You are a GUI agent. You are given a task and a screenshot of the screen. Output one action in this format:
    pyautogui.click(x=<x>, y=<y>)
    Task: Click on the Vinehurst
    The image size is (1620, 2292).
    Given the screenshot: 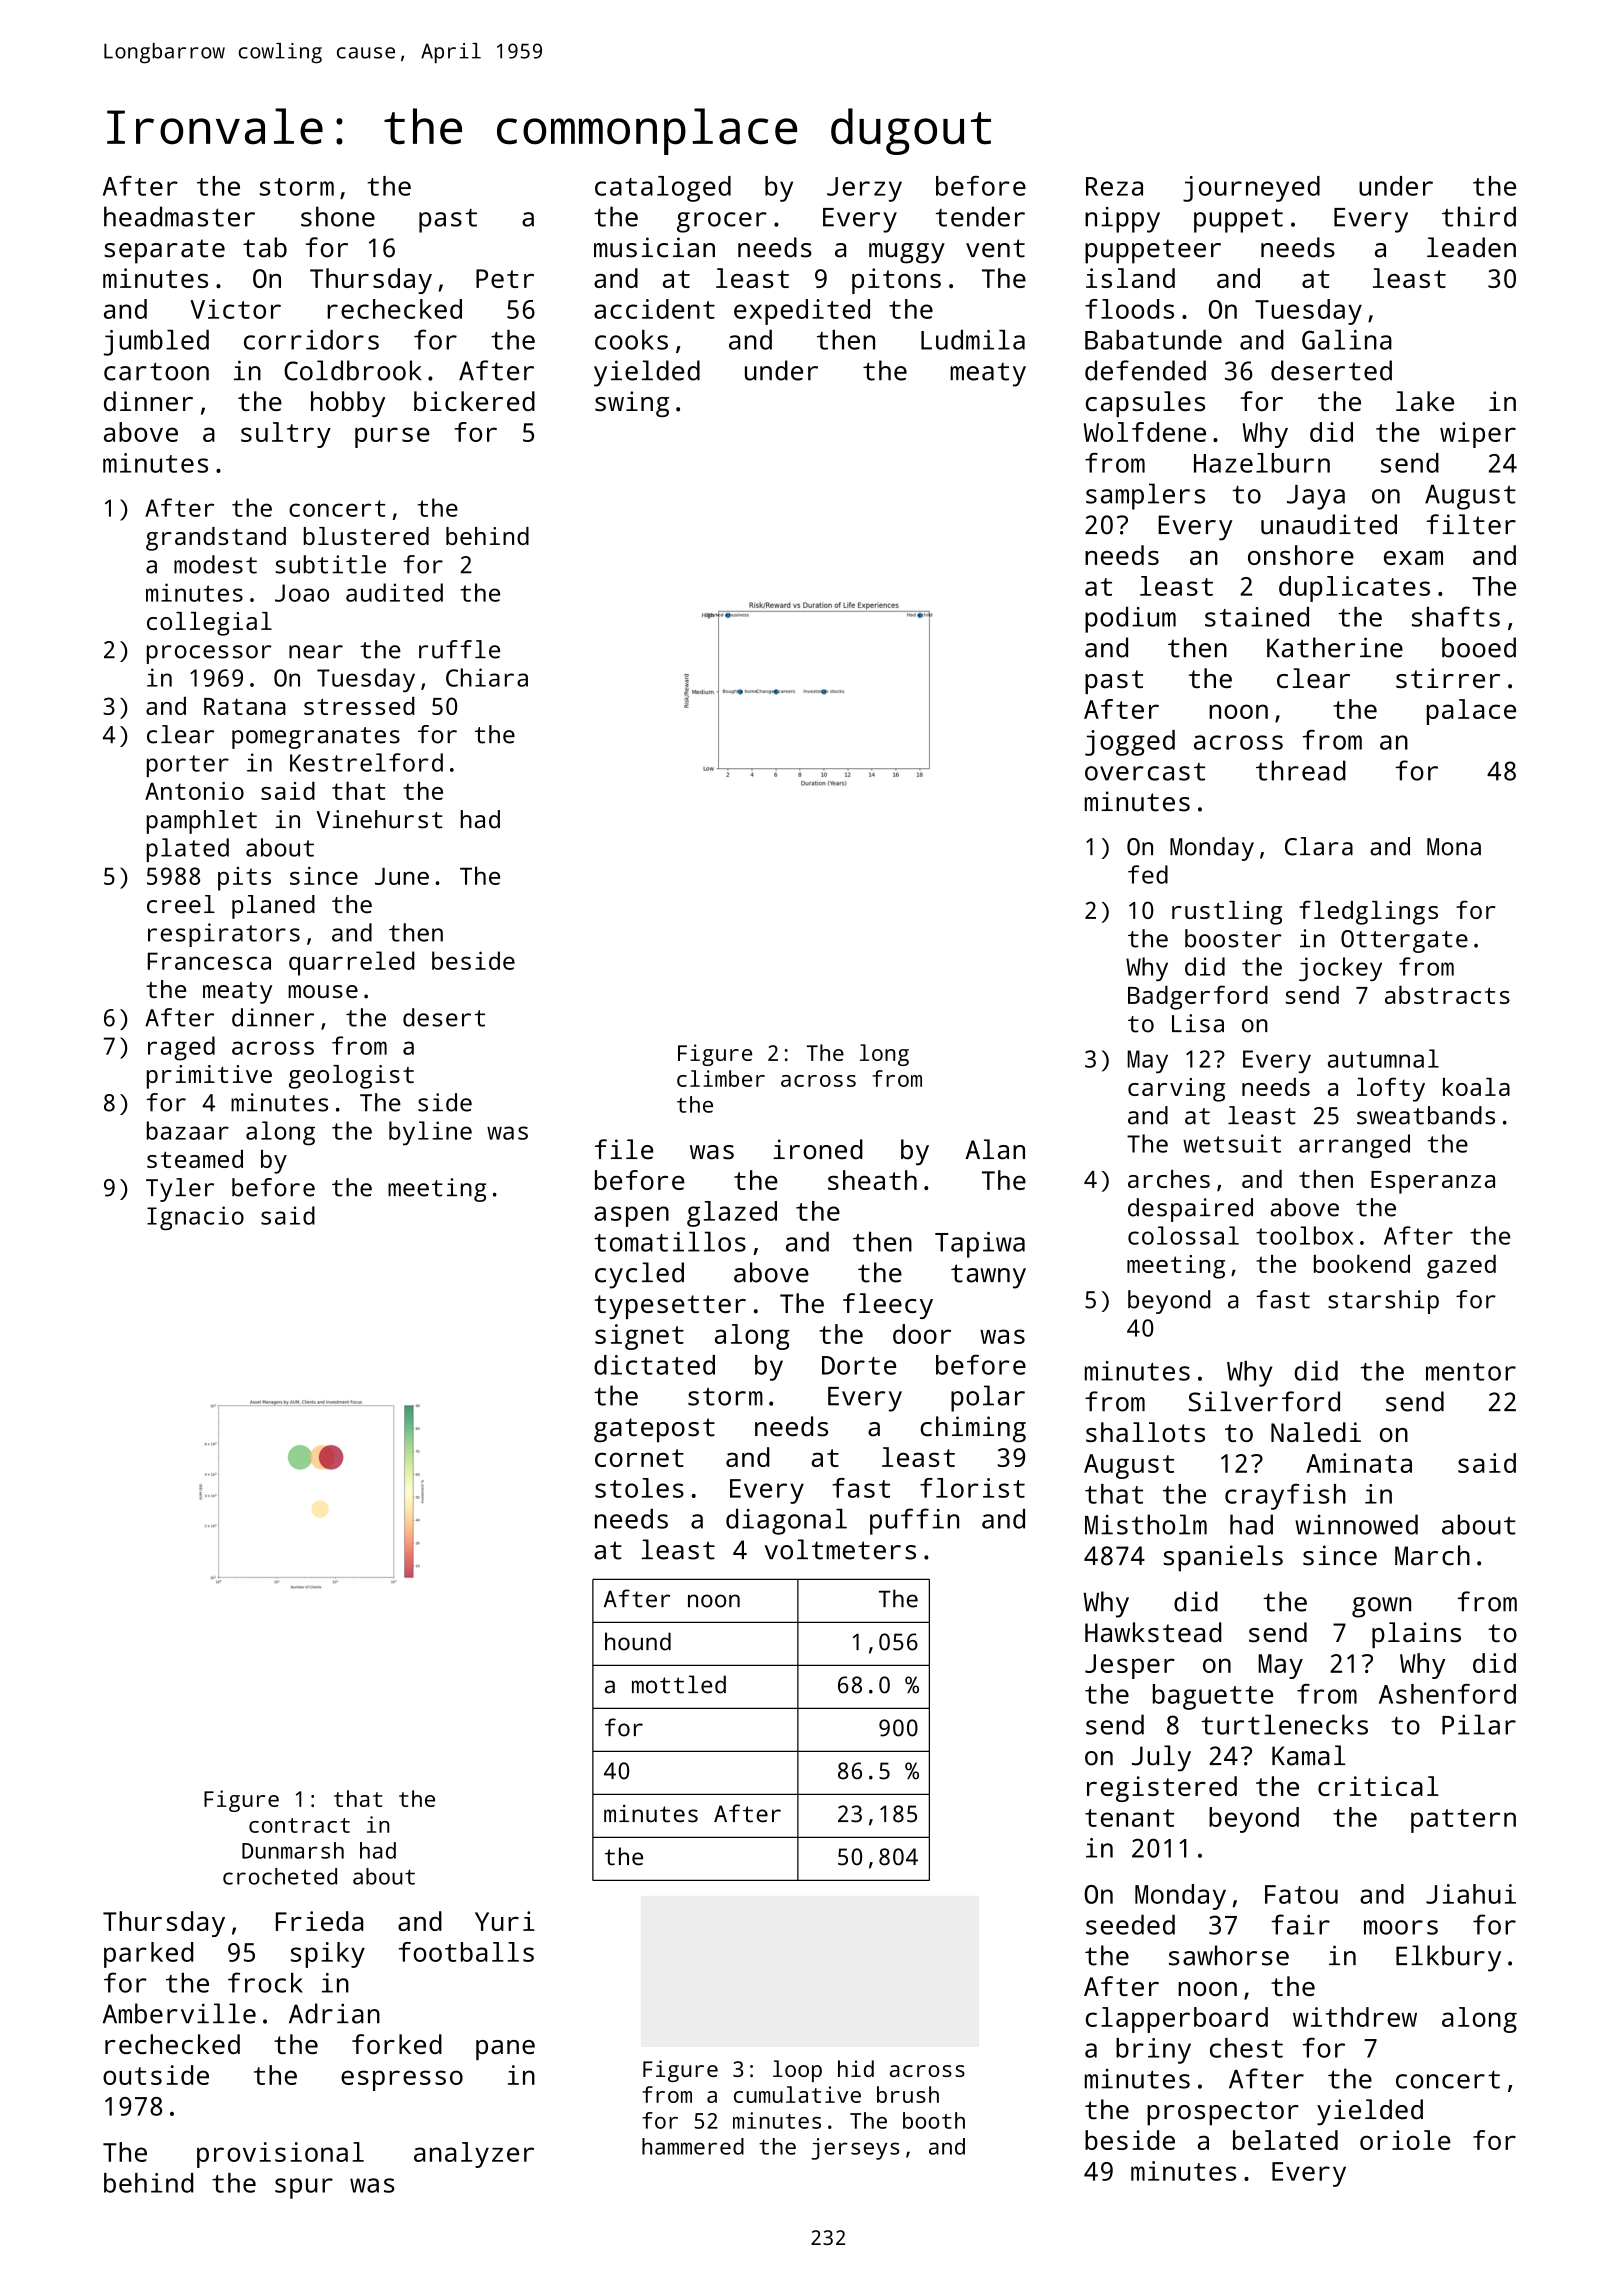 What is the action you would take?
    pyautogui.click(x=380, y=819)
